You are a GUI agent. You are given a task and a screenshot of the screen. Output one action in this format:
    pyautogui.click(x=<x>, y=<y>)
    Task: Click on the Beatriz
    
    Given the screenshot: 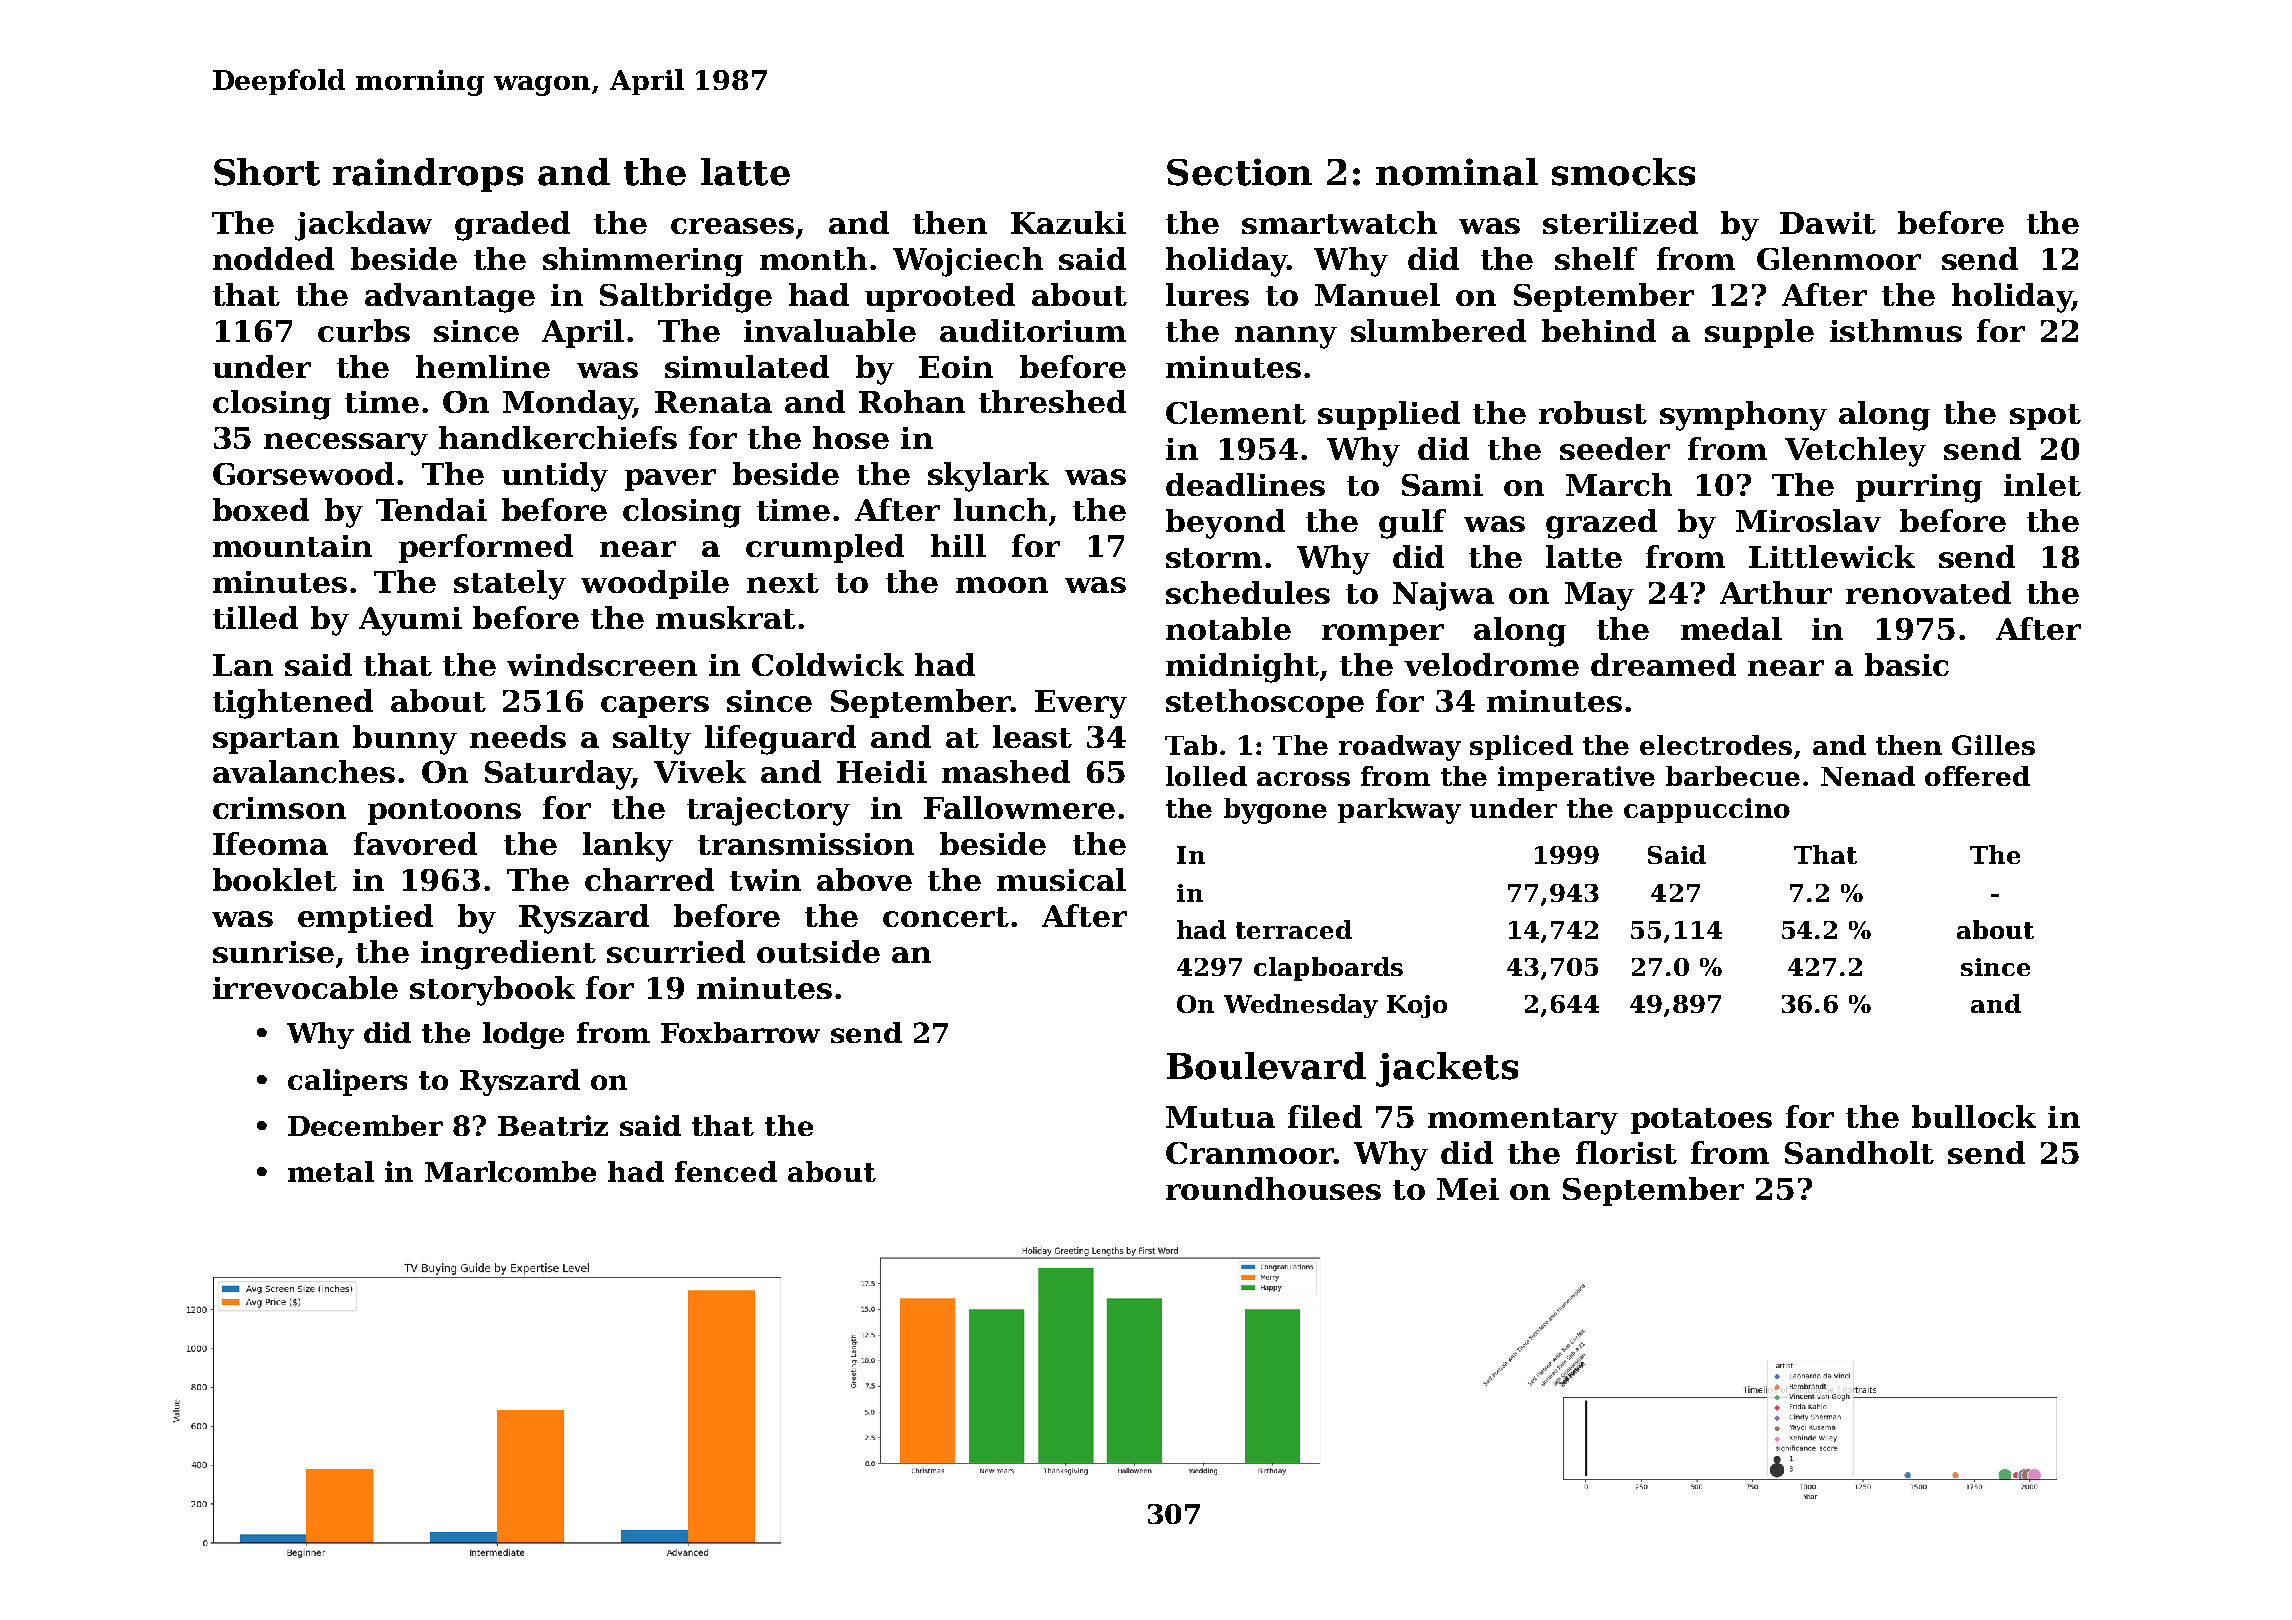 What is the action you would take?
    pyautogui.click(x=553, y=1125)
